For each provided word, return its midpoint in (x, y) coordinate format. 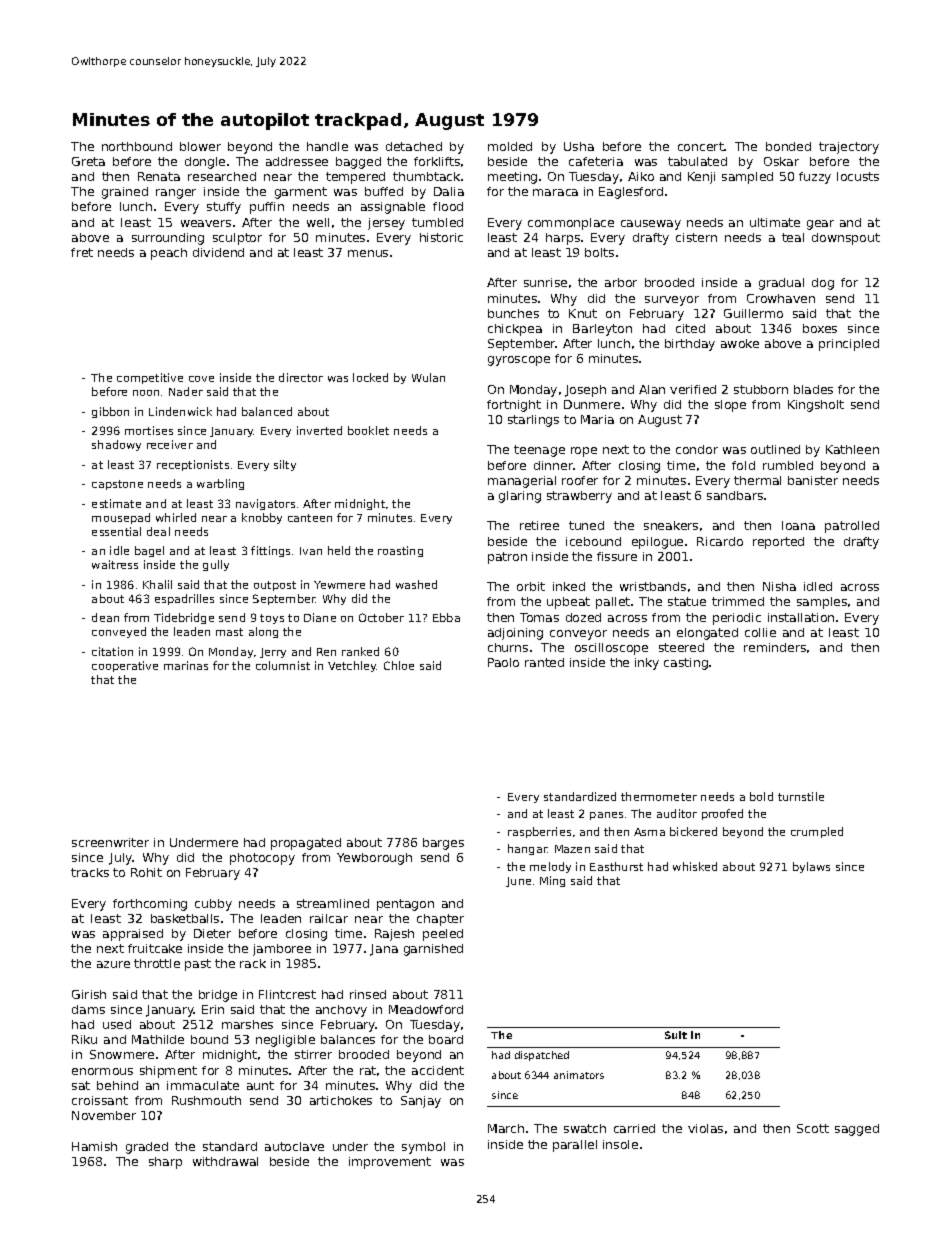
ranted (544, 662)
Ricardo (720, 541)
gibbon (110, 412)
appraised (133, 935)
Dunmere (592, 404)
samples (822, 603)
